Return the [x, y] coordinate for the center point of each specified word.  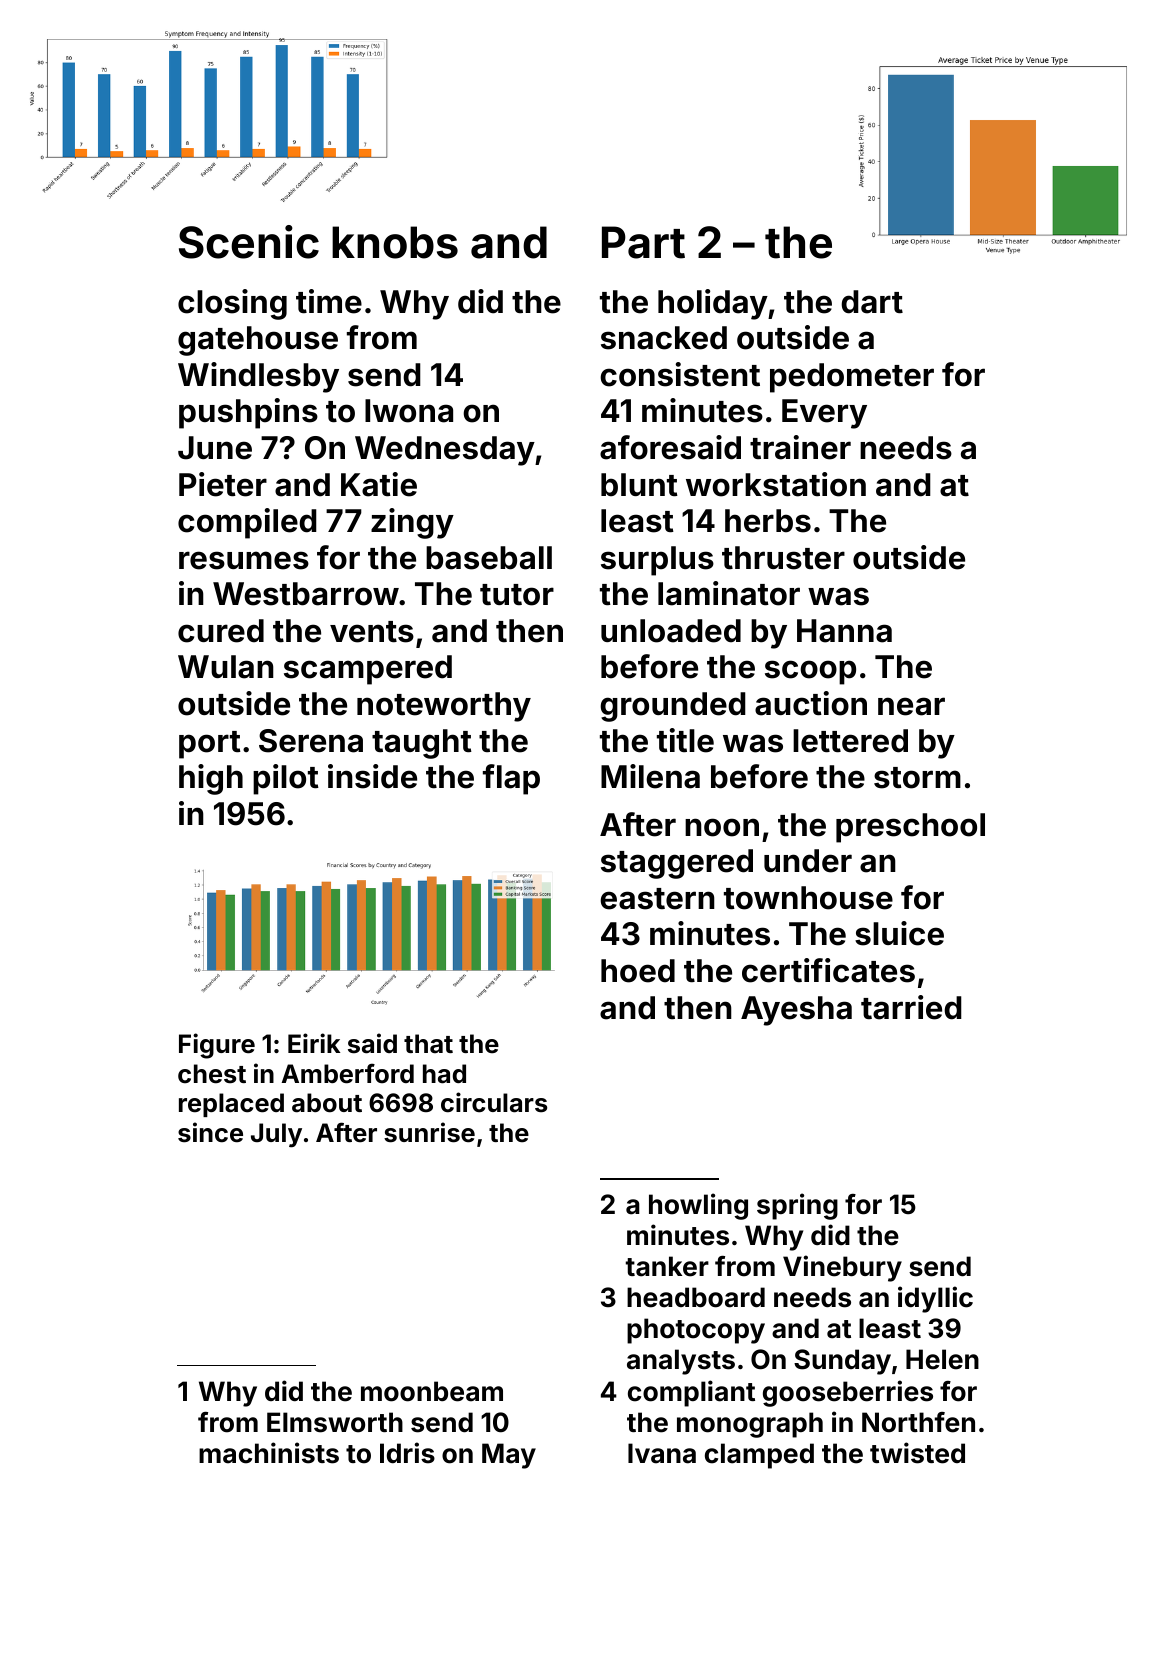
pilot [286, 779]
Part [643, 242]
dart [872, 302]
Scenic [249, 242]
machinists [269, 1453]
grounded [673, 707]
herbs [768, 521]
